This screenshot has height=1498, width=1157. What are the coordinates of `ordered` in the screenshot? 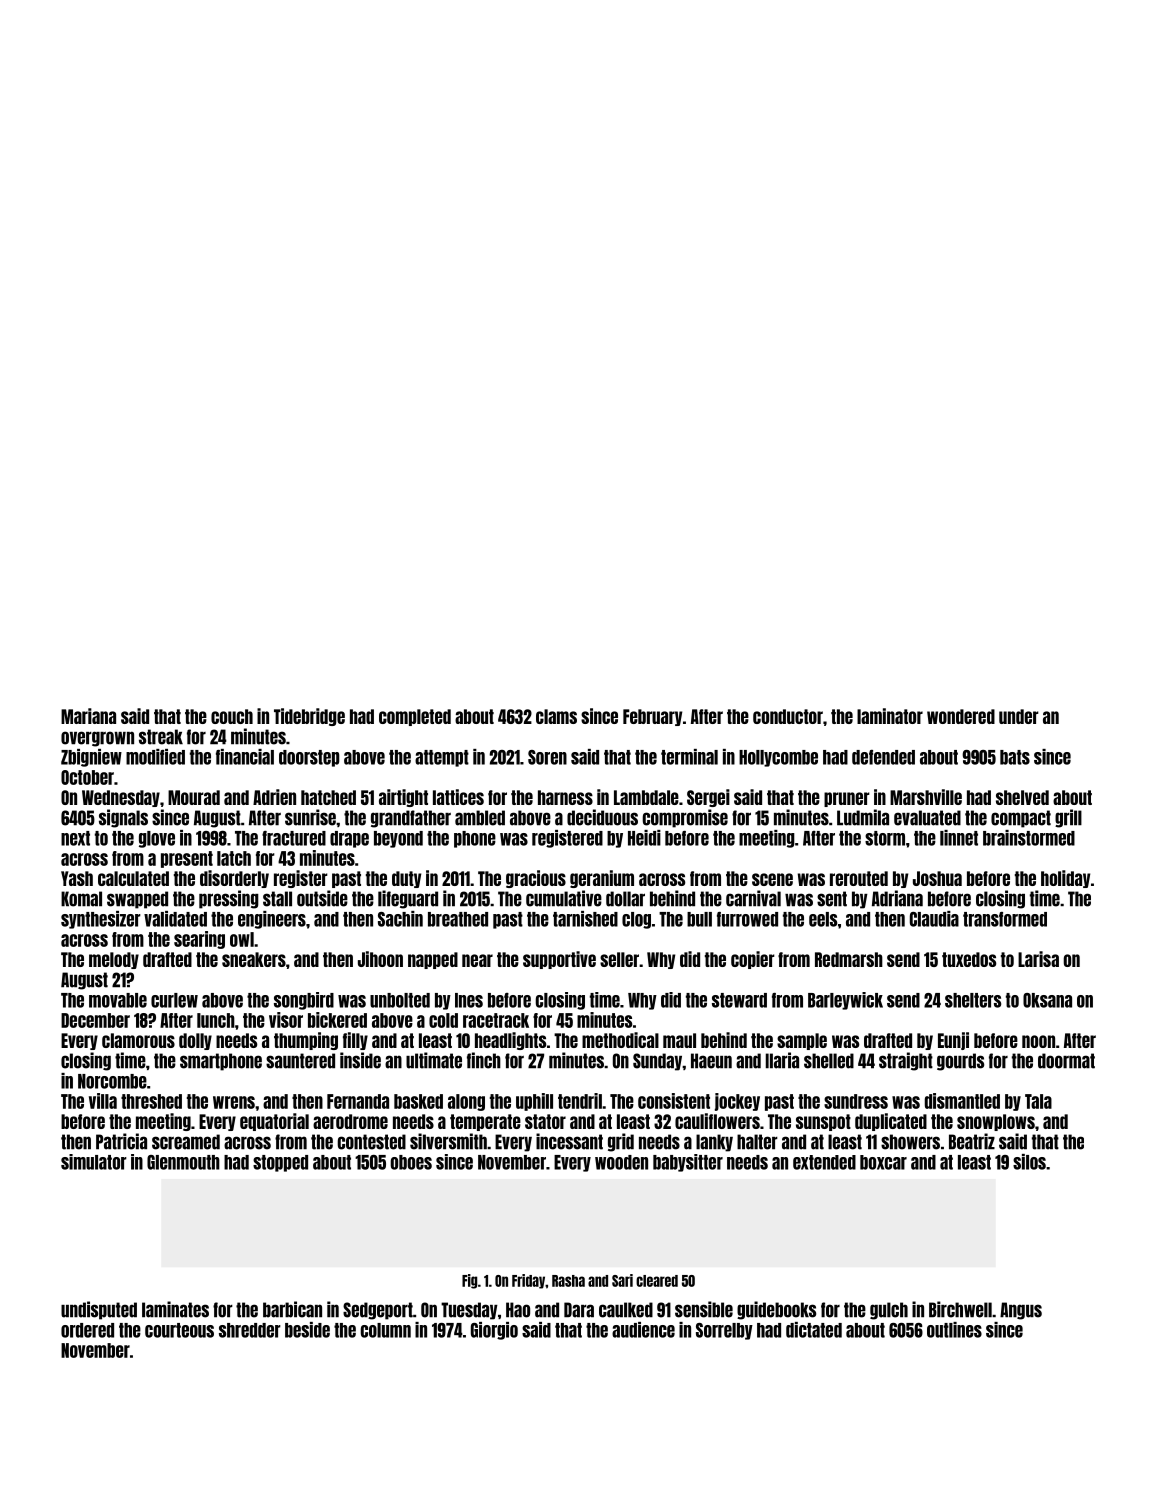 It's located at (87, 1330).
